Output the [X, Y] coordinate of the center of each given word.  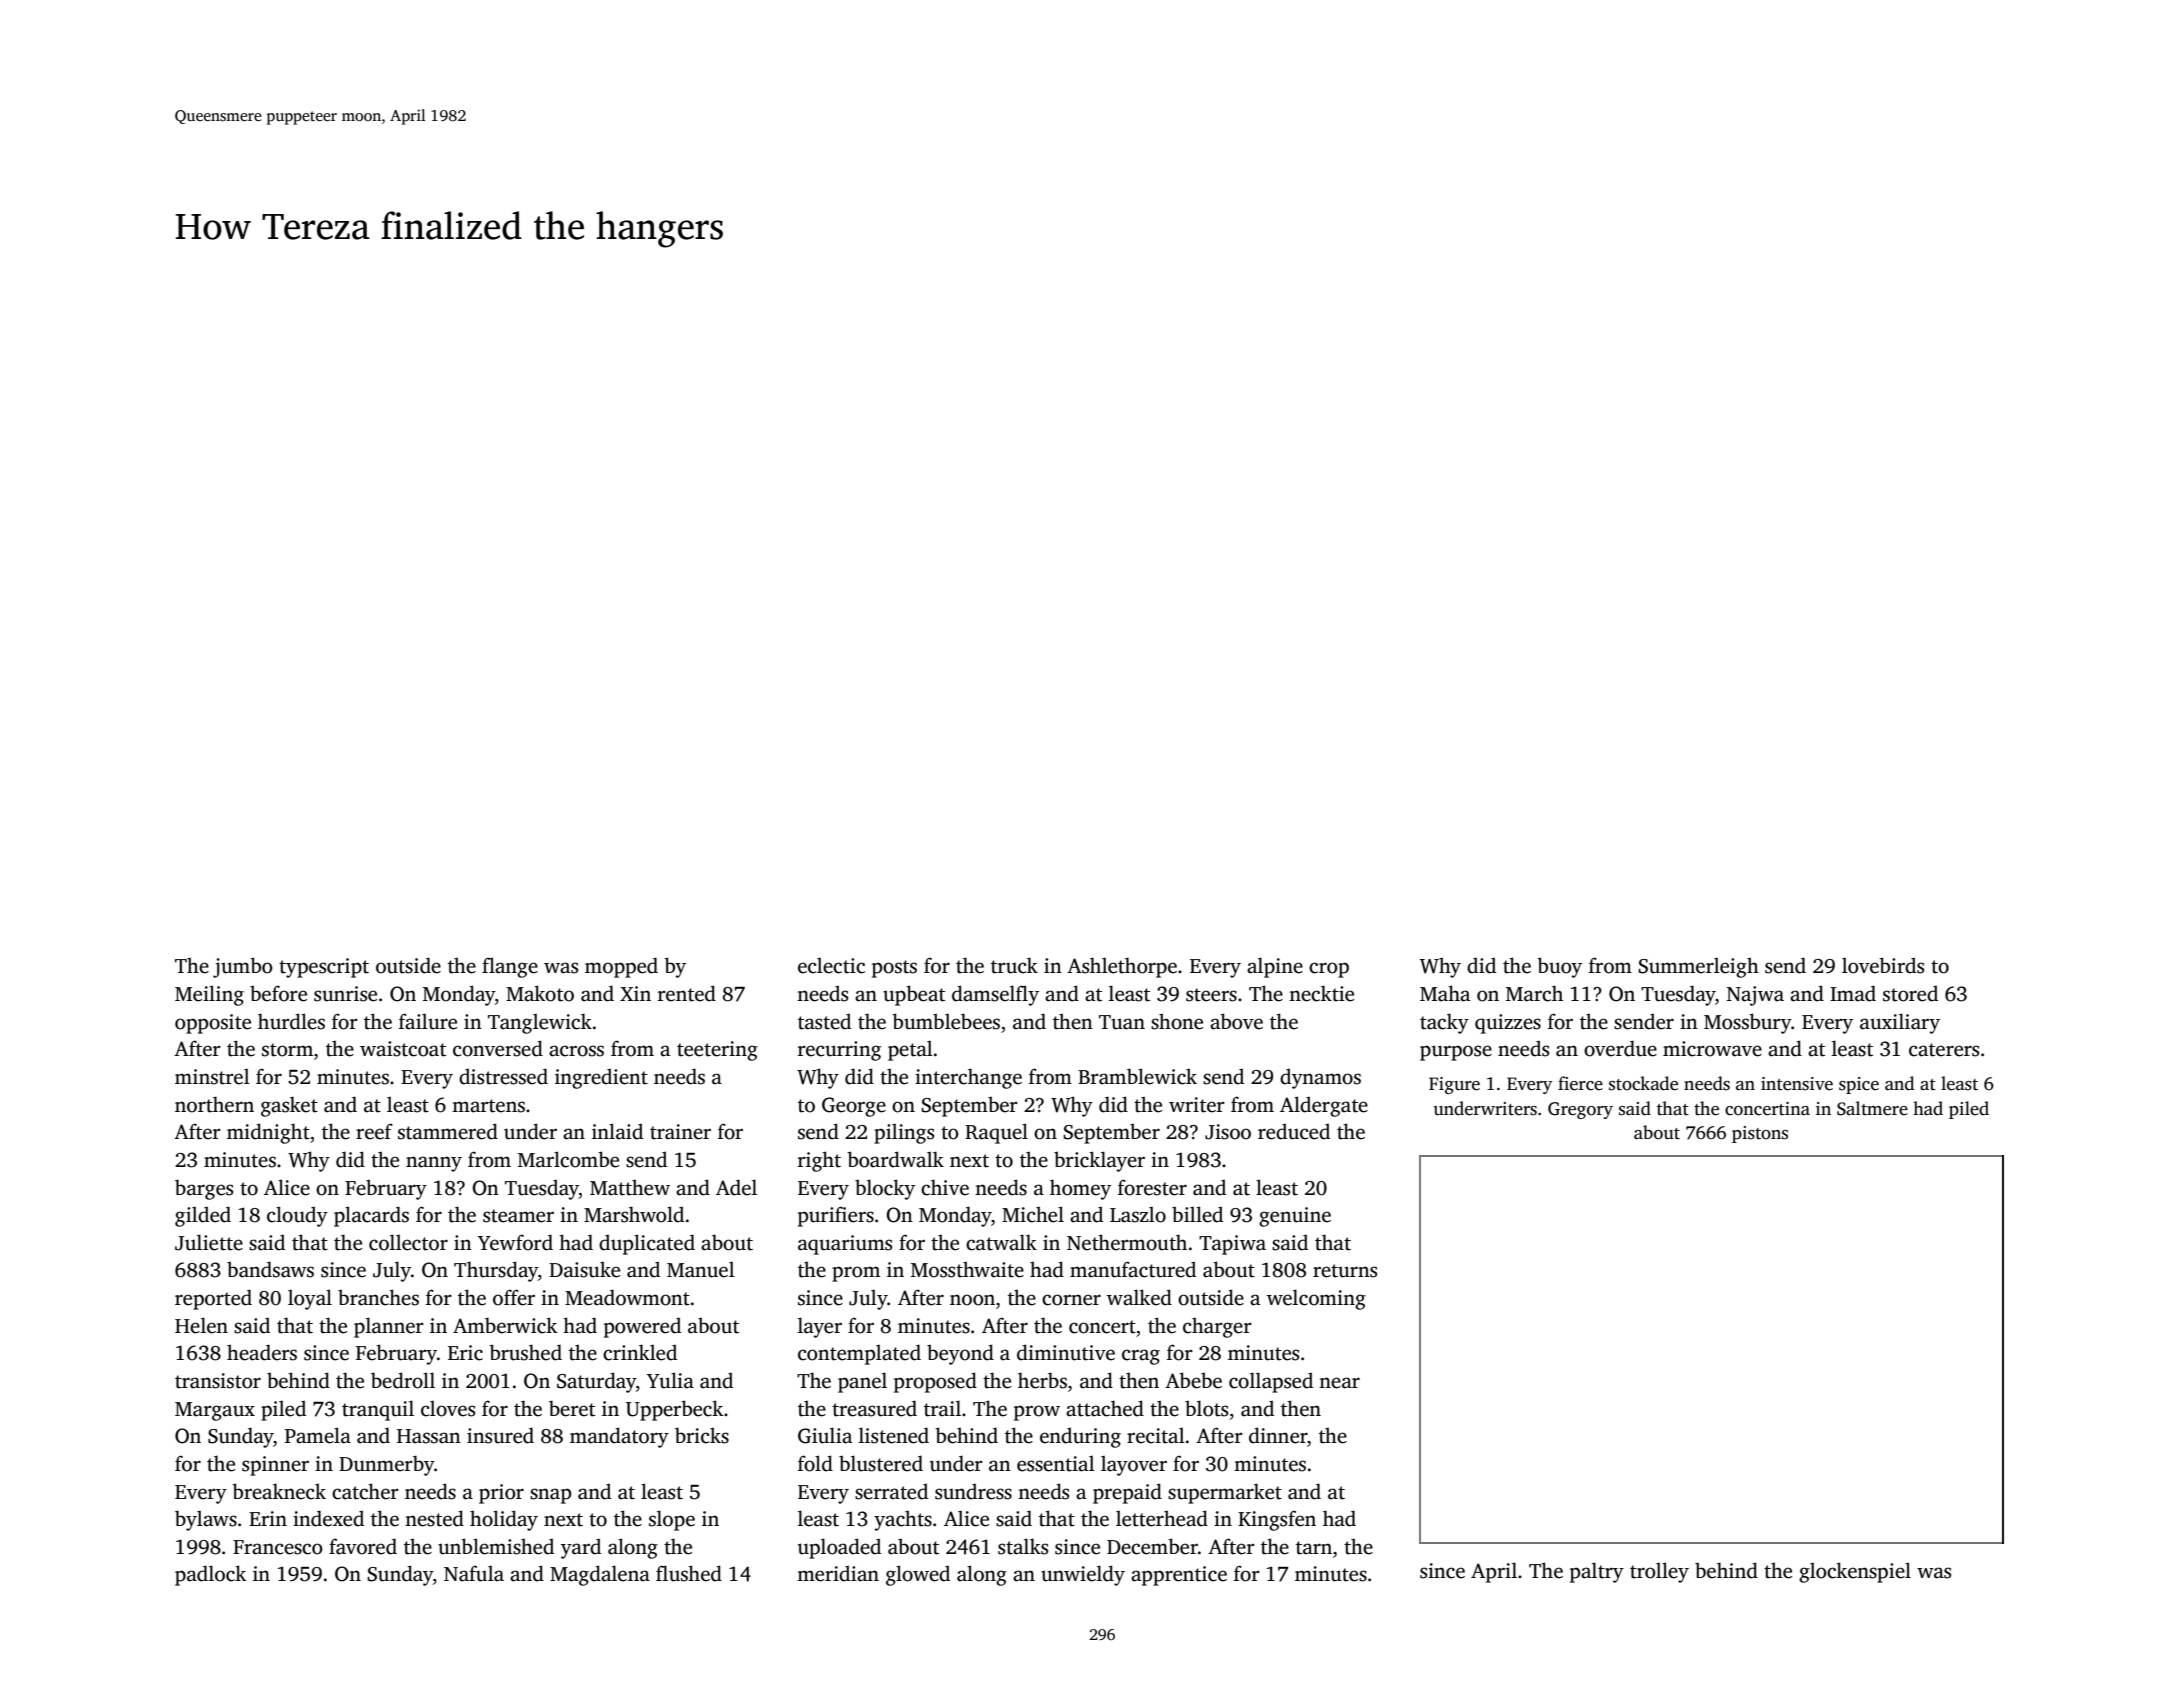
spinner [275, 1466]
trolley [1659, 1572]
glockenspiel [1855, 1572]
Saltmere [1872, 1108]
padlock [210, 1575]
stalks [1023, 1546]
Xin [635, 993]
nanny [434, 1164]
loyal [310, 1299]
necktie [1321, 993]
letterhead [1162, 1518]
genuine [1295, 1217]
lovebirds [1883, 965]
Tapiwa [1232, 1245]
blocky [885, 1189]
